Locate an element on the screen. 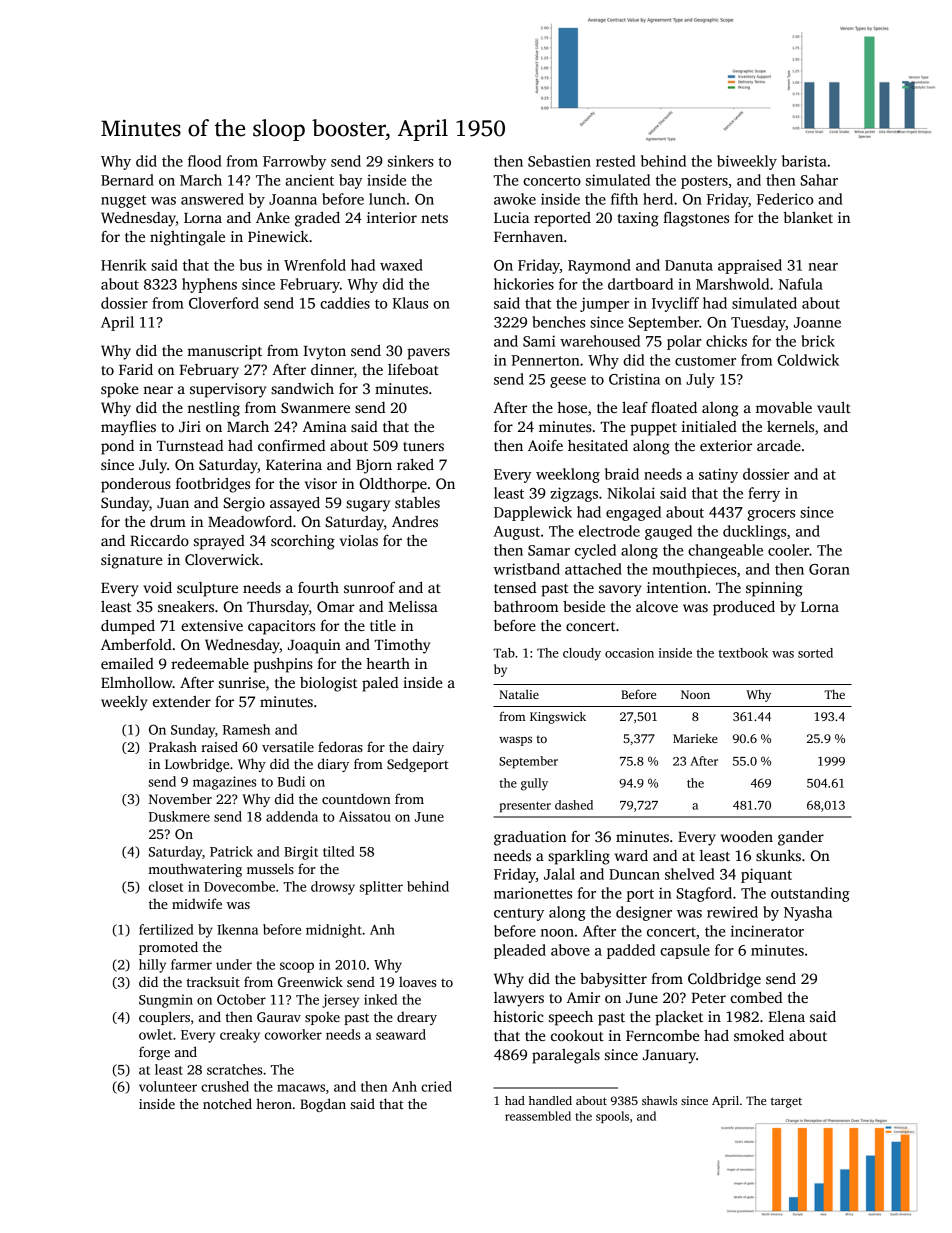 The image size is (952, 1233). benches is located at coordinates (558, 322).
